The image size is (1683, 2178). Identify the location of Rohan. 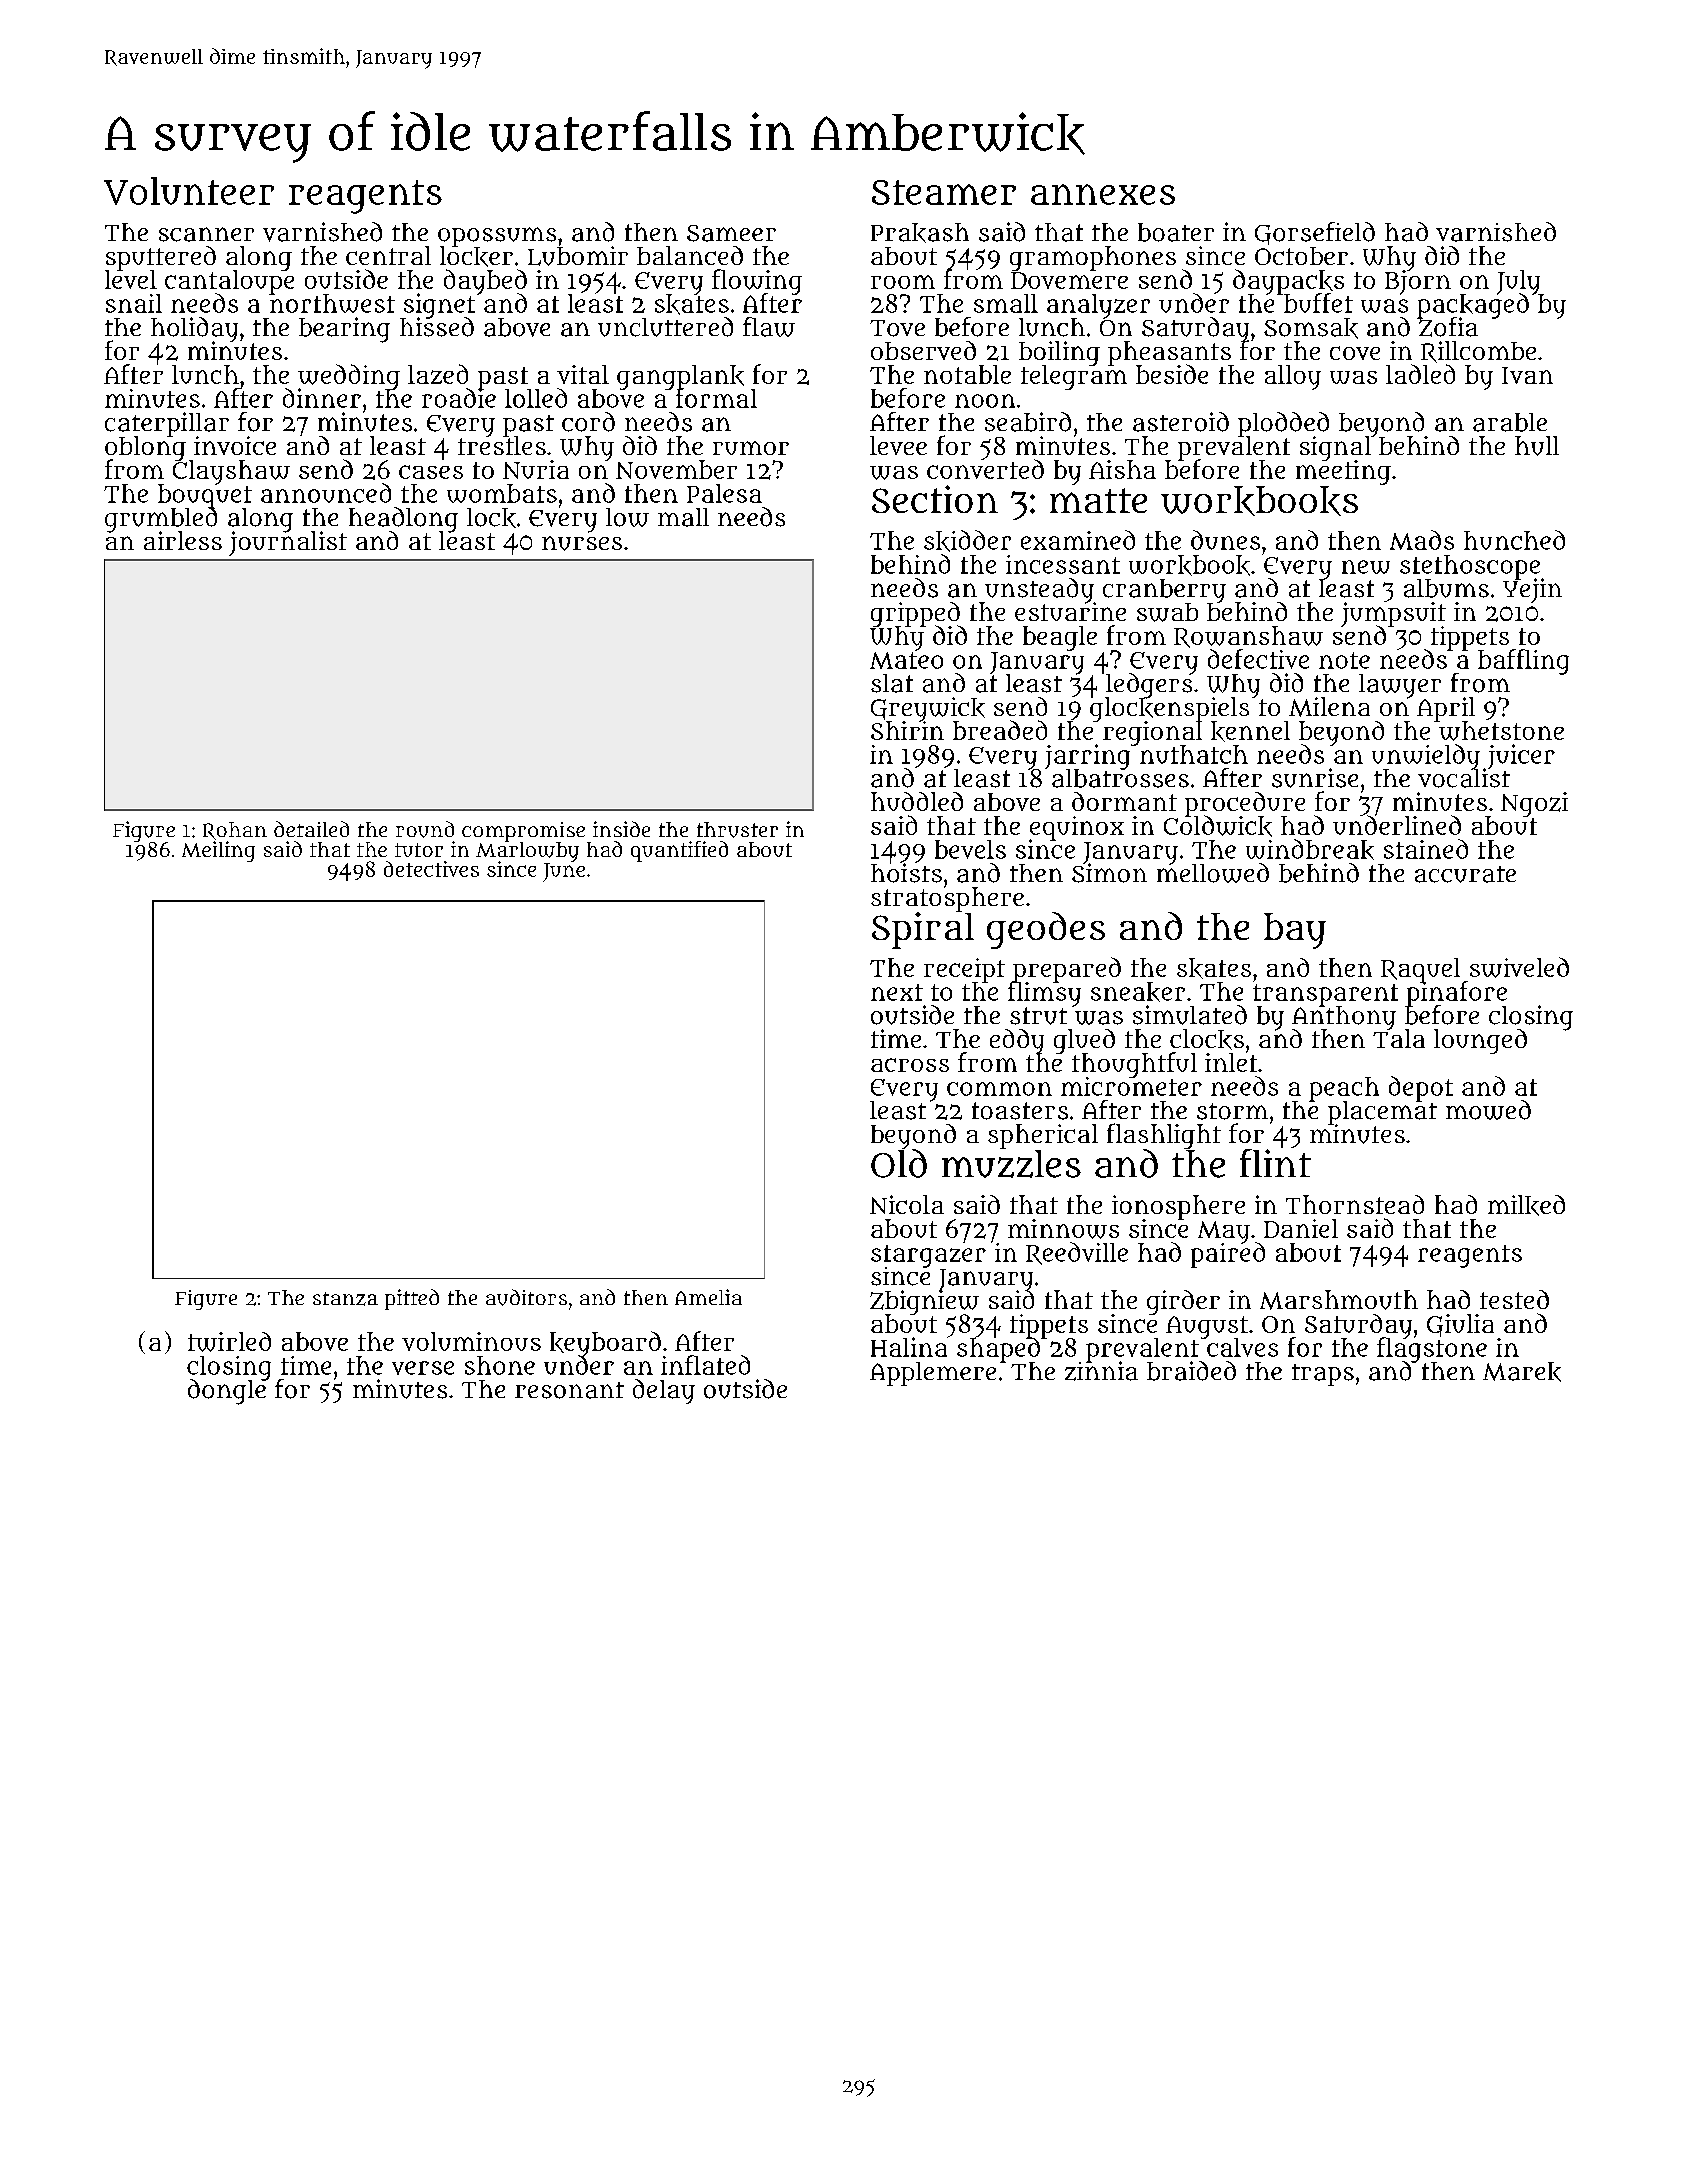
(235, 831).
